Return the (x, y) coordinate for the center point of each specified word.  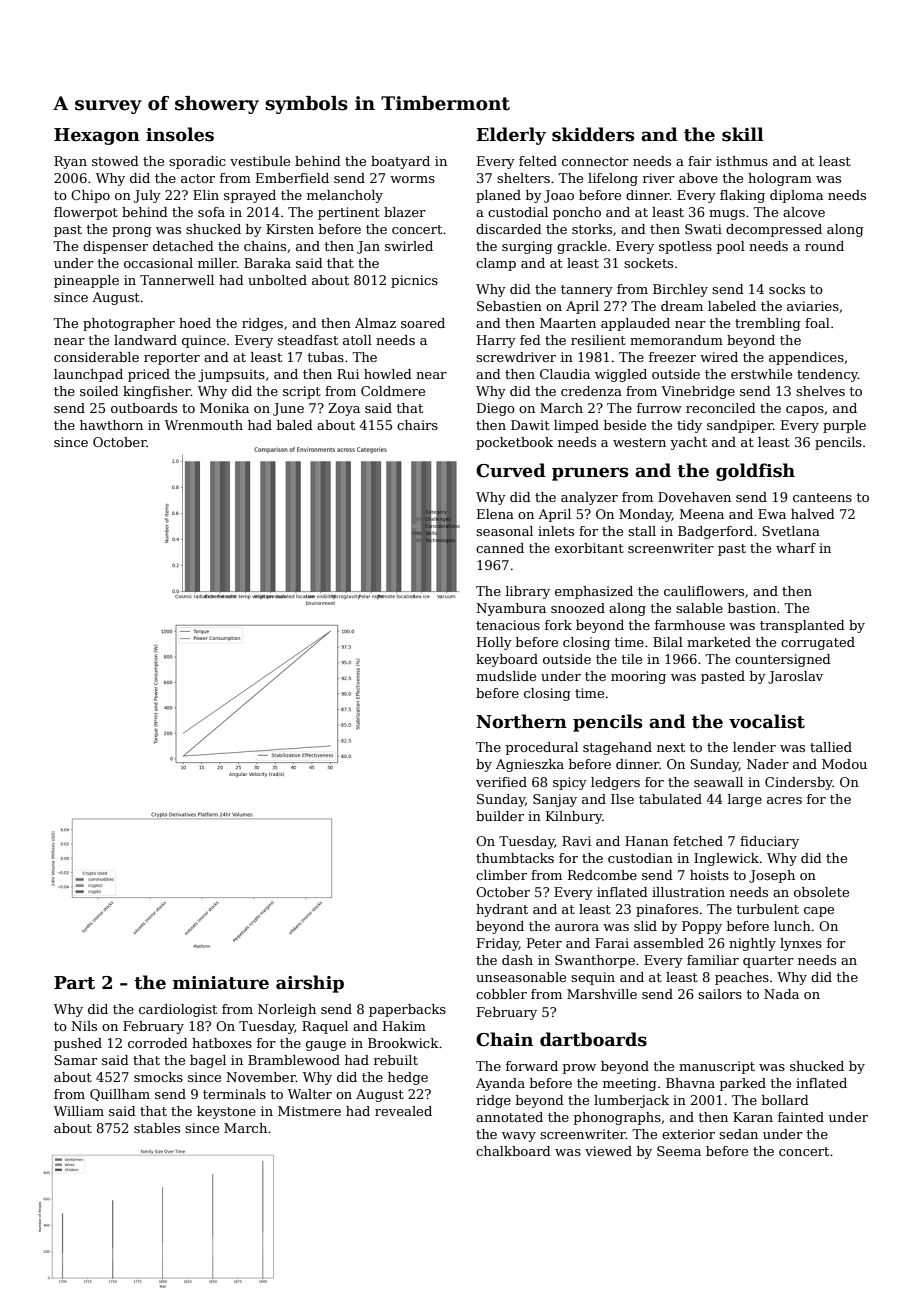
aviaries (813, 306)
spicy (570, 783)
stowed (115, 161)
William (79, 1111)
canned (500, 548)
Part (74, 983)
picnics (414, 281)
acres (784, 800)
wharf (796, 548)
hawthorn (111, 425)
